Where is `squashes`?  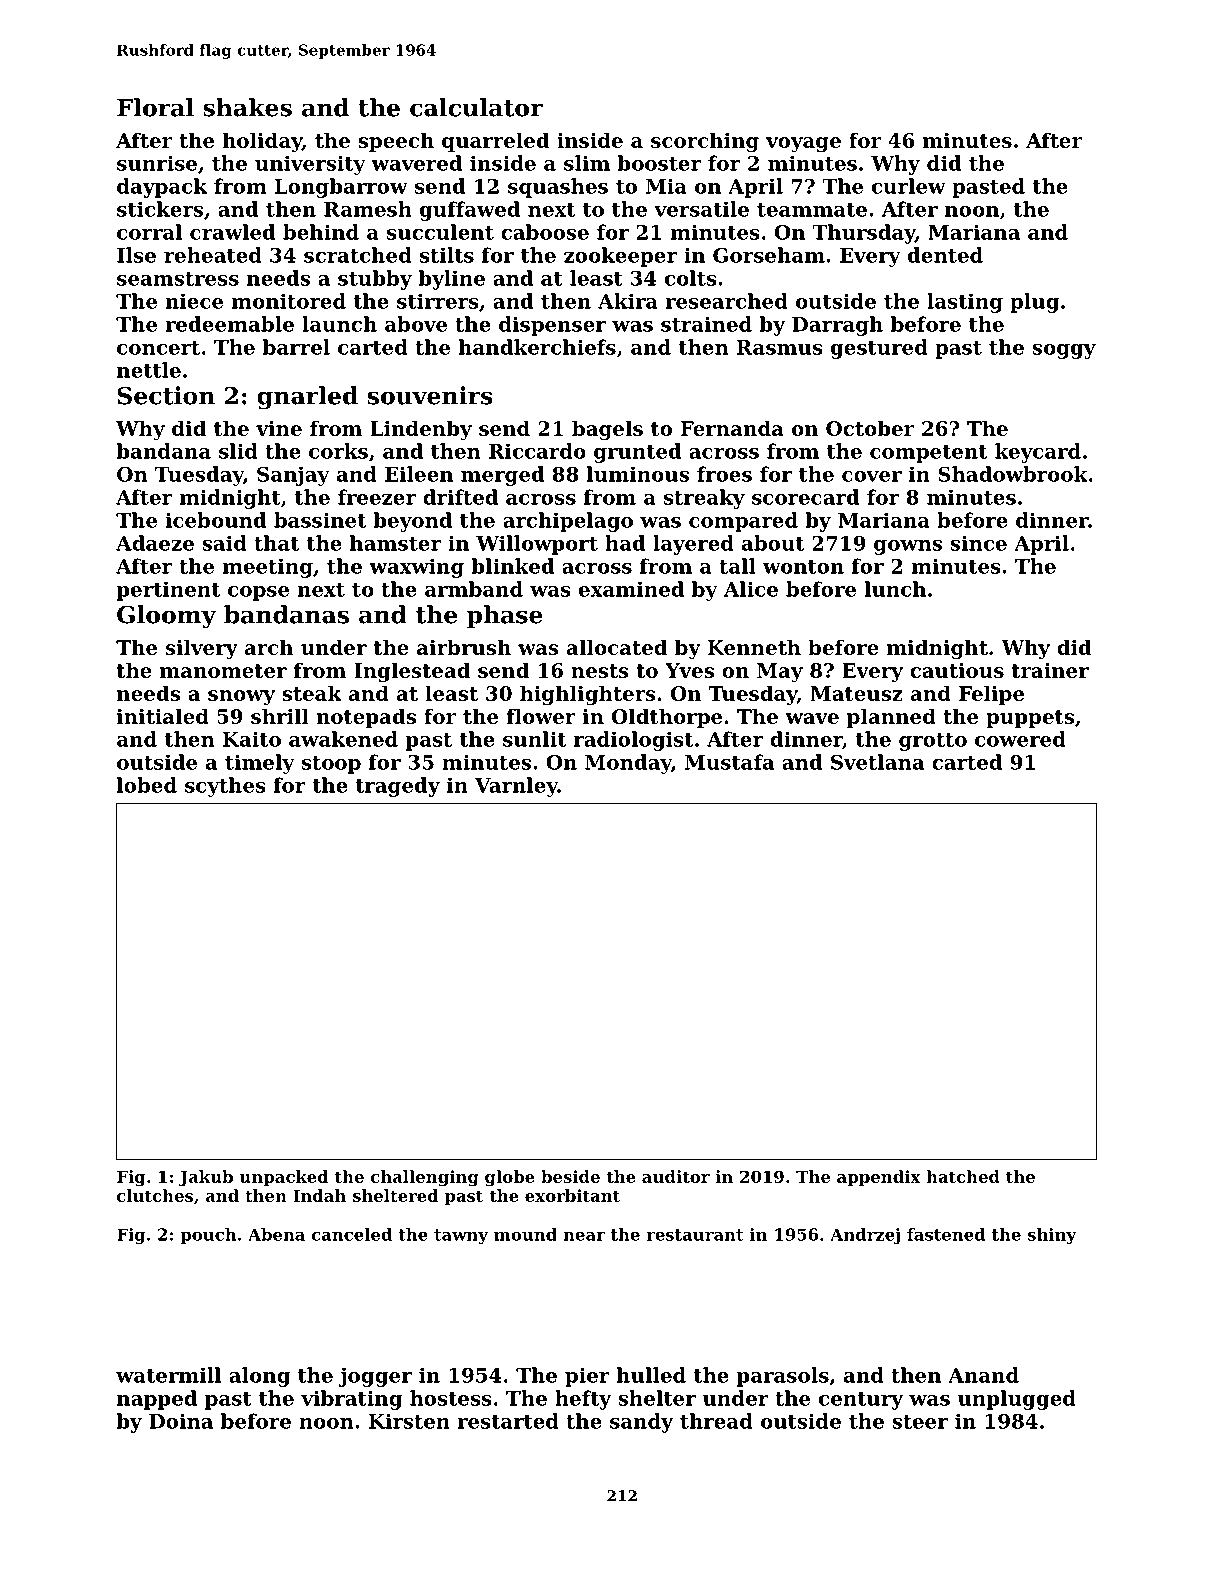 squashes is located at coordinates (558, 188).
